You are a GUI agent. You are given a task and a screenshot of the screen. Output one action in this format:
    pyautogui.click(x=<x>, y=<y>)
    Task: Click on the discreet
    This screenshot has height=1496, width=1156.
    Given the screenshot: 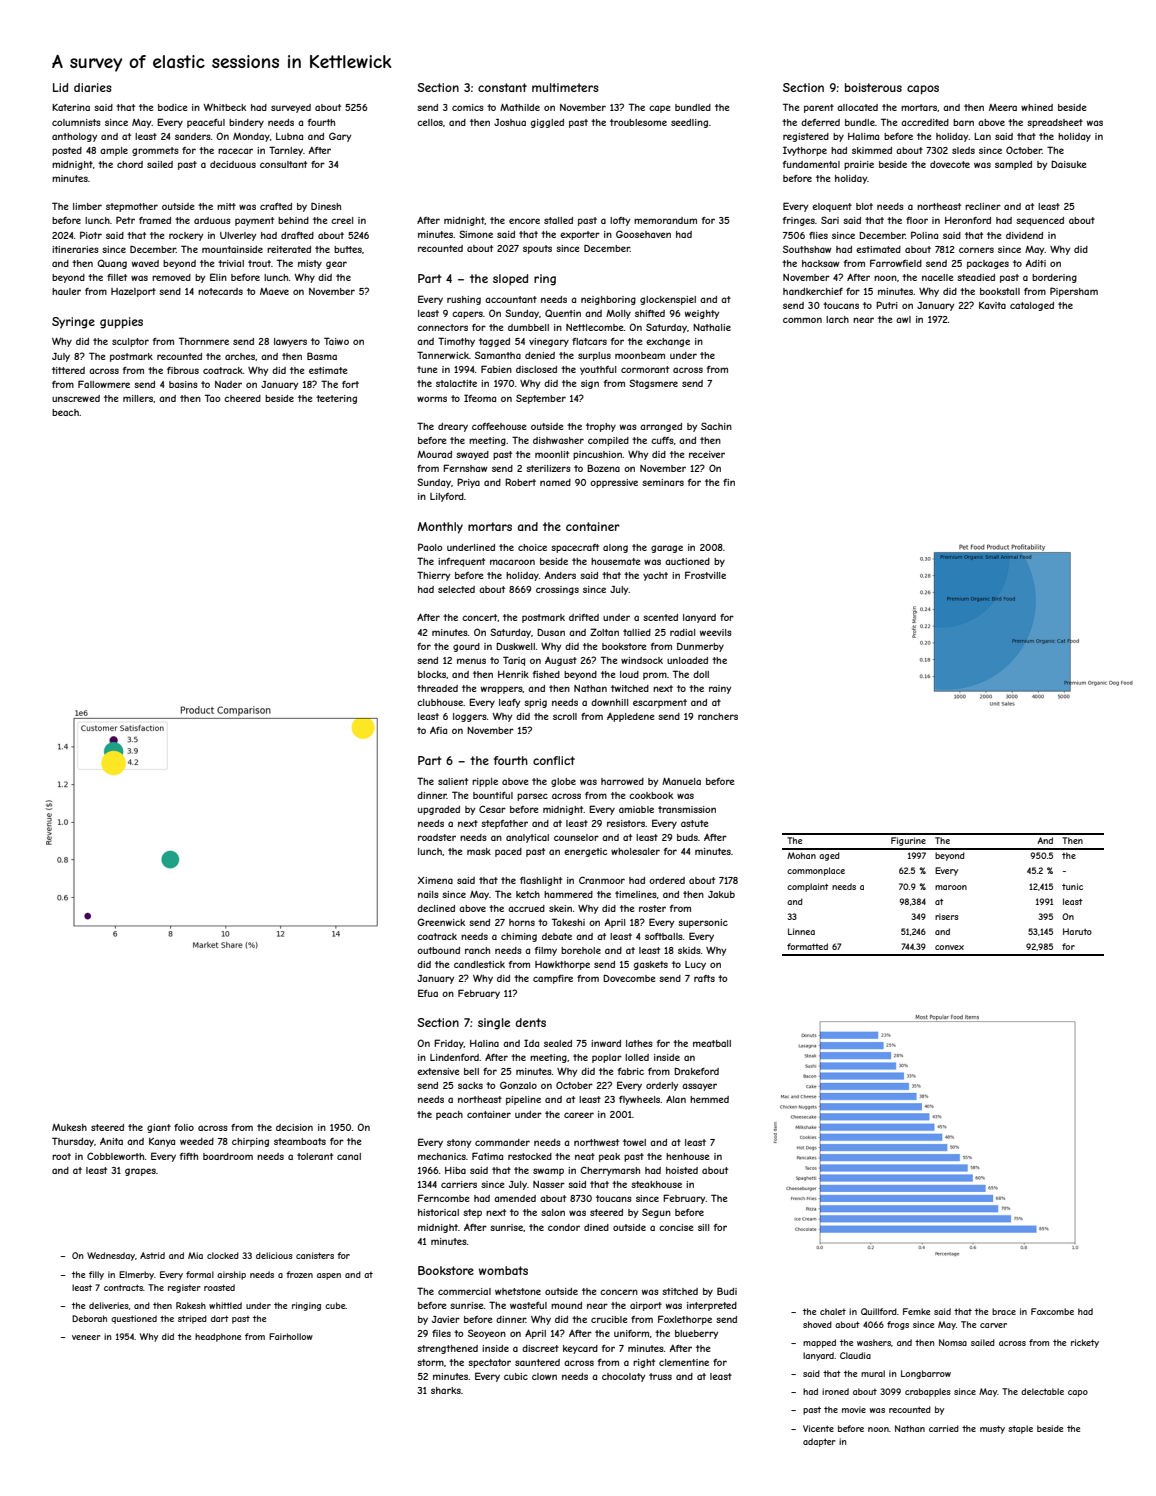 What is the action you would take?
    pyautogui.click(x=540, y=1348)
